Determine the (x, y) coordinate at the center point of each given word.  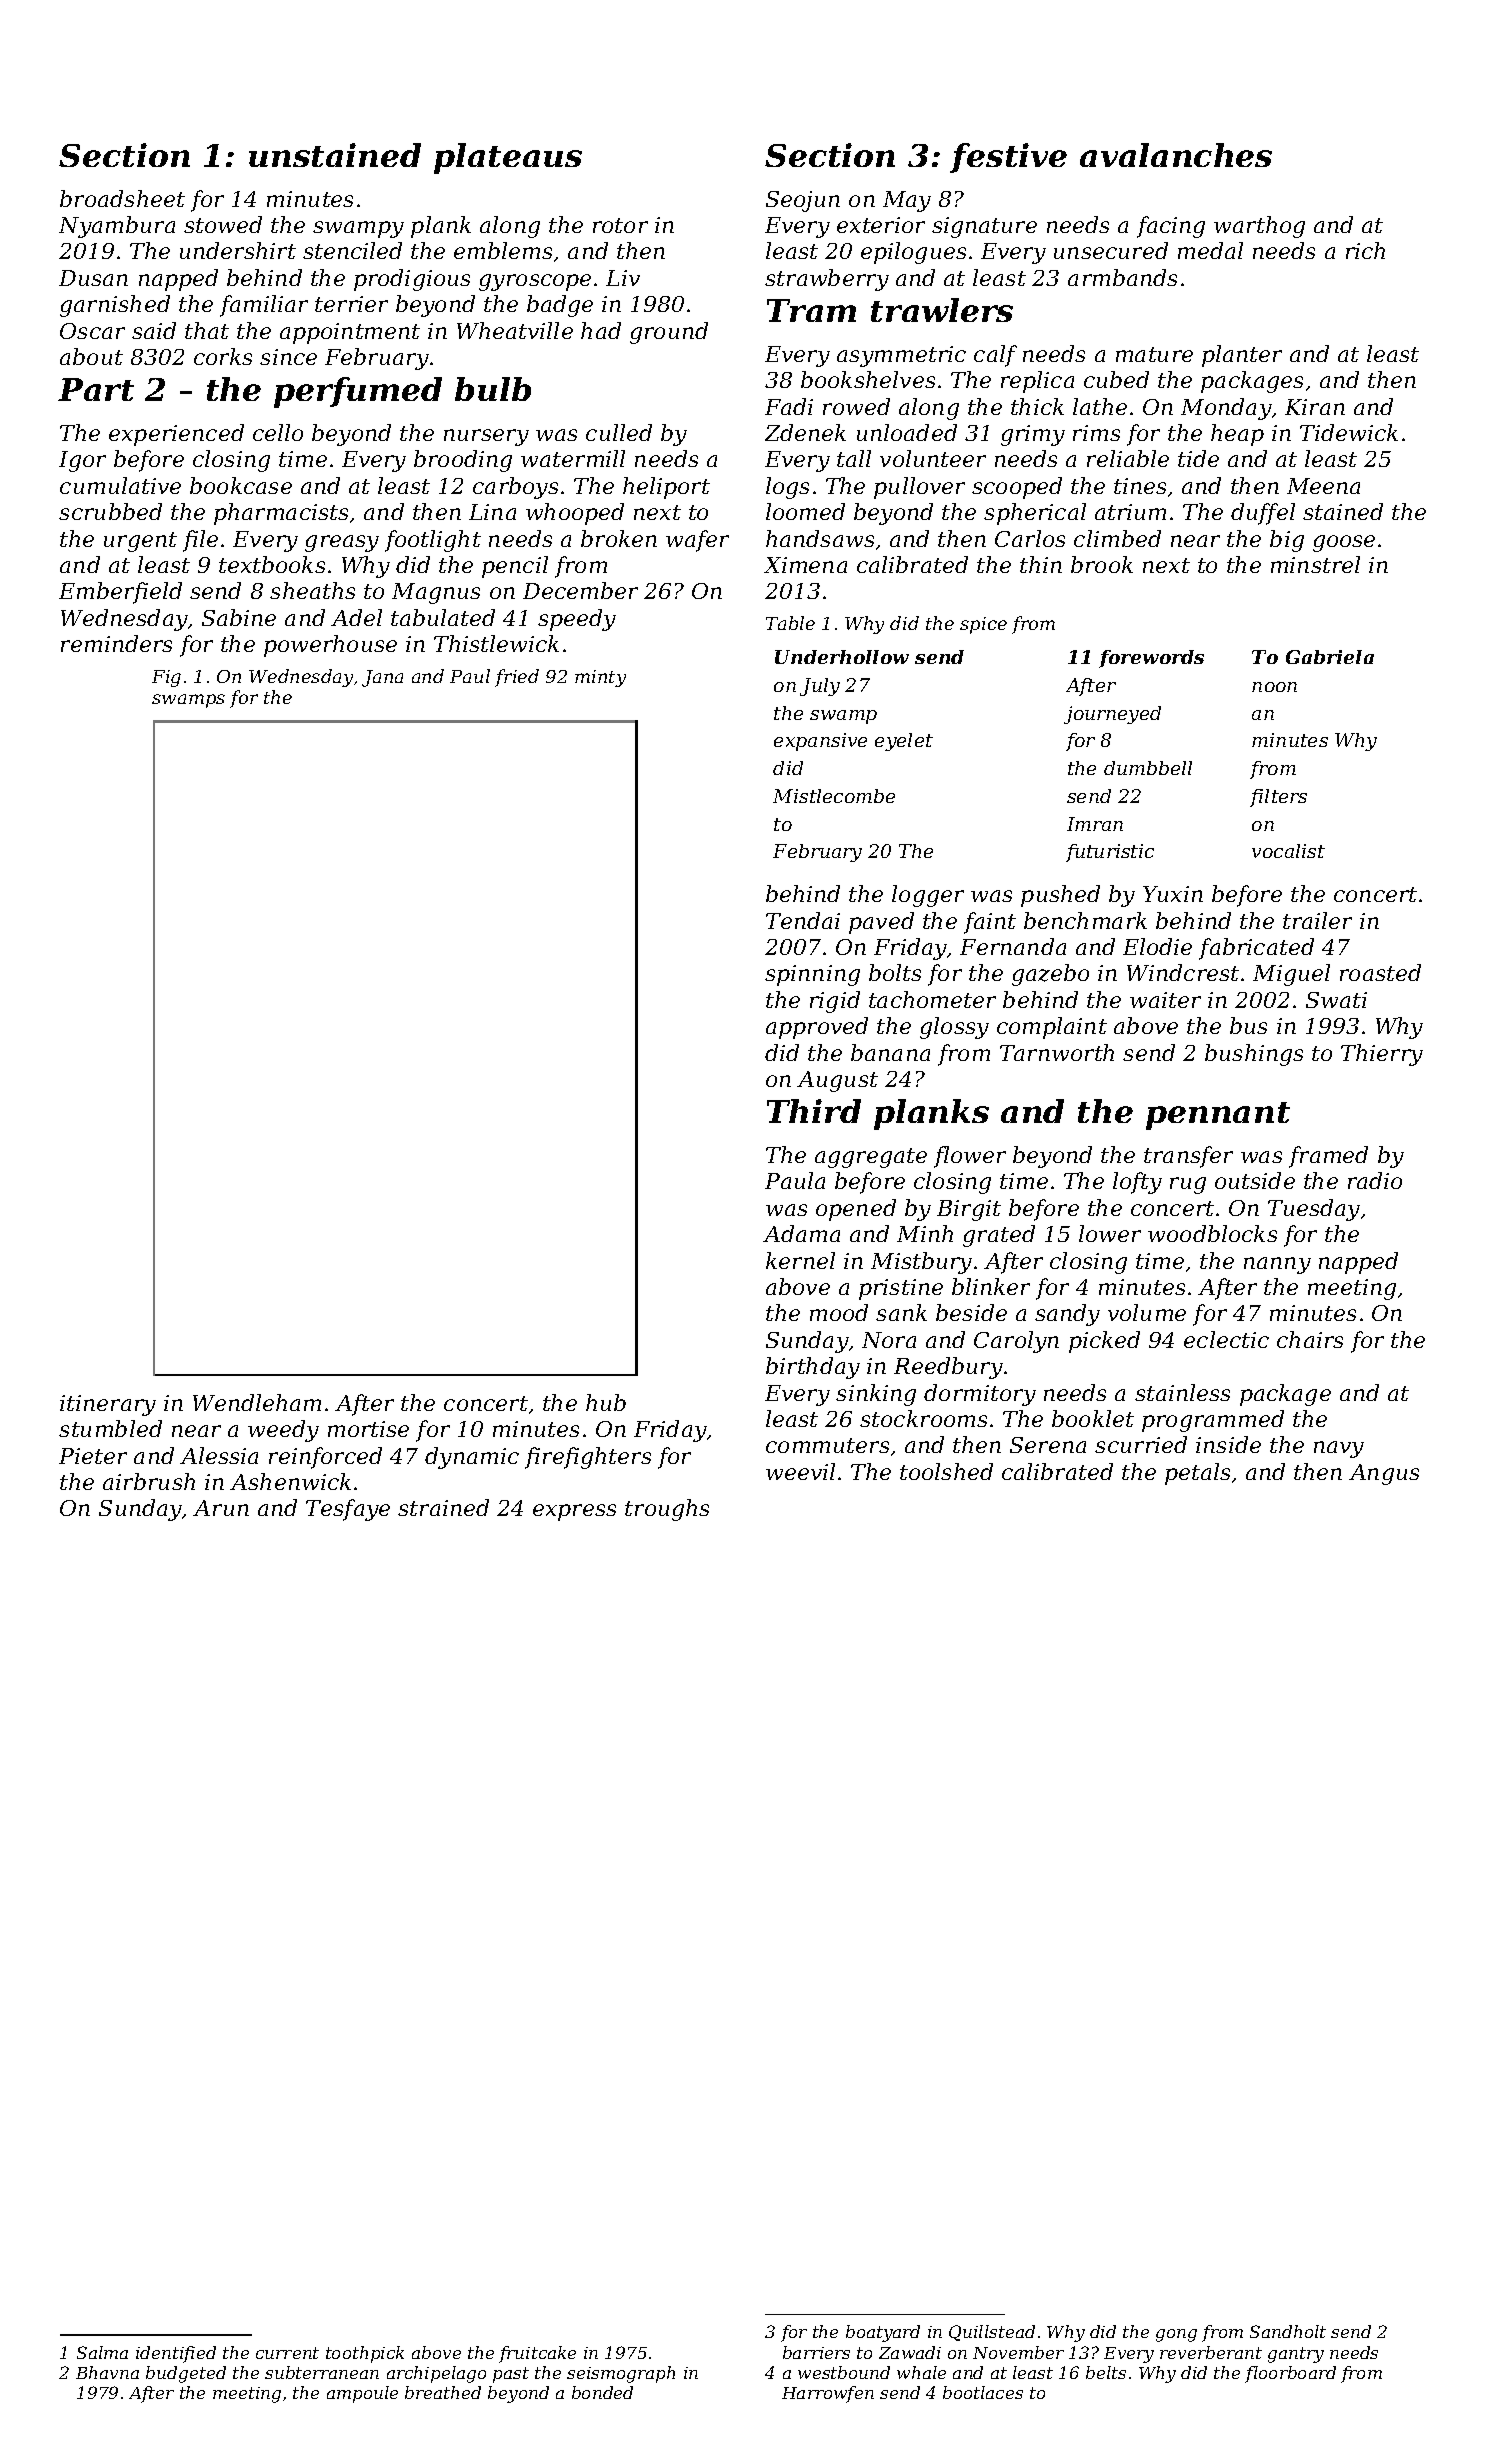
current (287, 2353)
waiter (1165, 1000)
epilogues (913, 253)
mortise (368, 1429)
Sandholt (1288, 2331)
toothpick (365, 2354)
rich (1365, 250)
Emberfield (120, 593)
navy (1339, 1449)
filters (1278, 798)
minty (600, 678)
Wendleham (257, 1402)
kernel (800, 1260)
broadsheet (122, 198)
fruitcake (537, 2354)
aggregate (871, 1158)
